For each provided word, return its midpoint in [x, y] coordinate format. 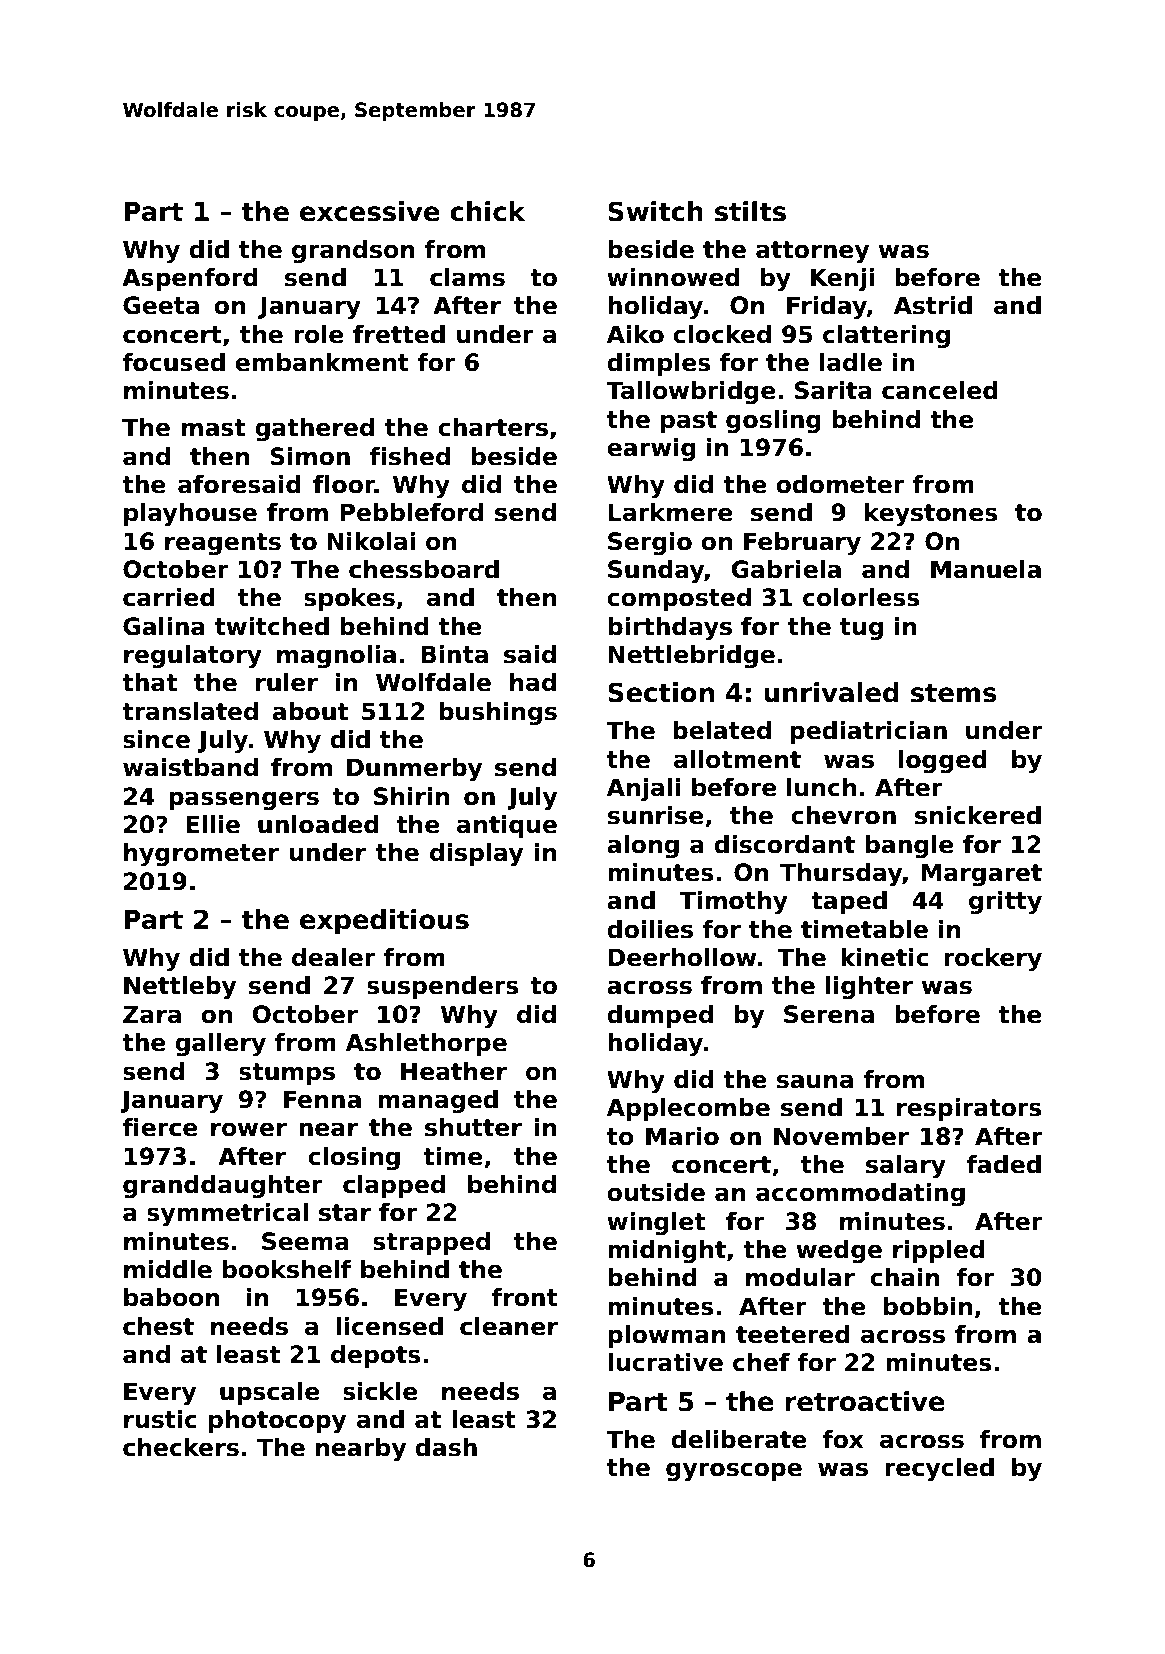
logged [943, 761]
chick [487, 211]
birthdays [670, 628]
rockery [993, 959]
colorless [861, 597]
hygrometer [201, 854]
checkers [181, 1447]
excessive [370, 211]
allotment [737, 759]
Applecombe [688, 1109]
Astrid [933, 305]
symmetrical [227, 1214]
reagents [223, 544]
